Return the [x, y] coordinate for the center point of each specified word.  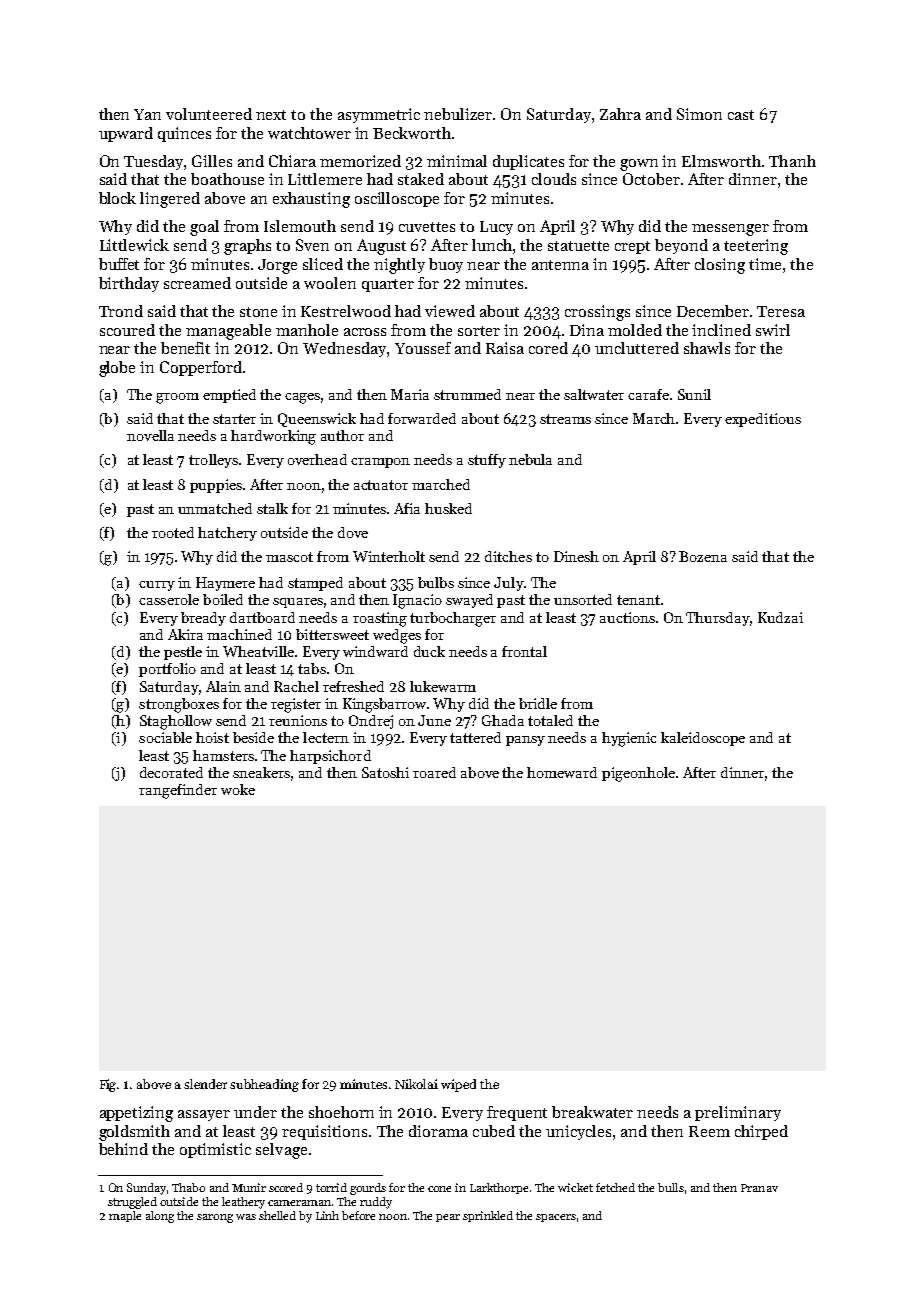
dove [353, 532]
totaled [550, 720]
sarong [215, 1218]
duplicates [528, 162]
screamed [197, 283]
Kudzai [780, 617]
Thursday [718, 619]
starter [234, 419]
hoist [212, 737]
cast [741, 115]
